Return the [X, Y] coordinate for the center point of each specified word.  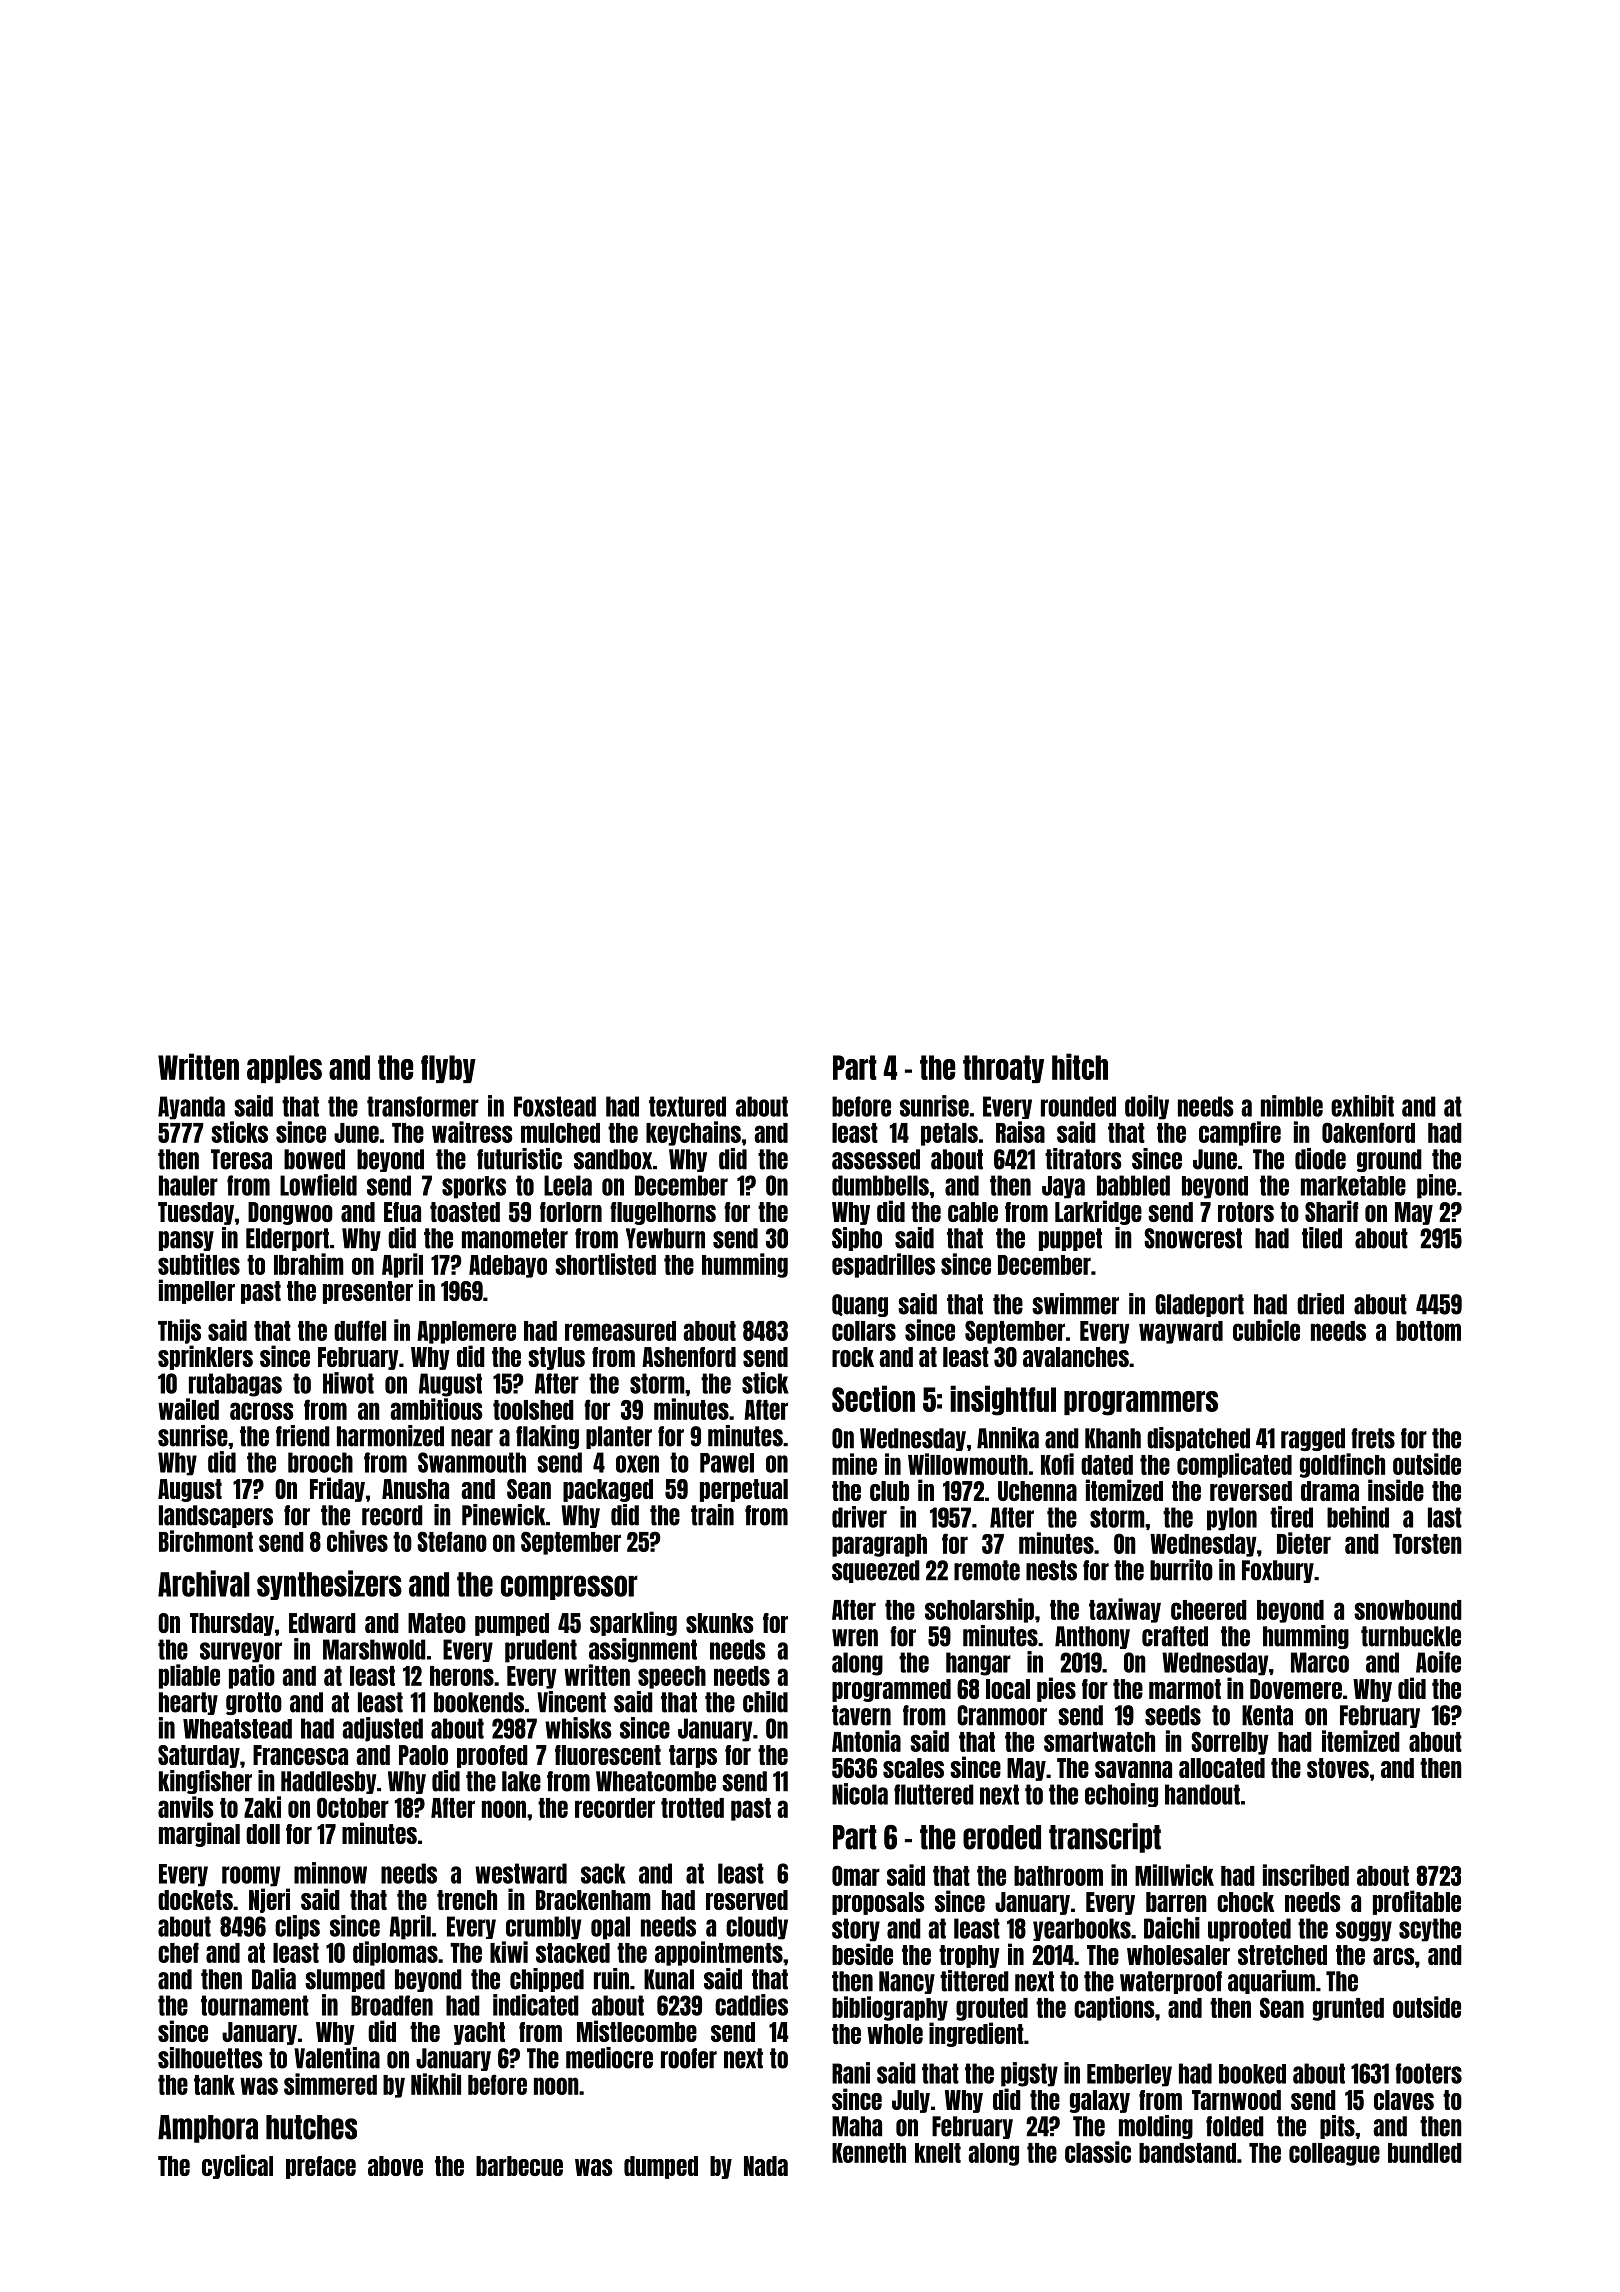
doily [1147, 1107]
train [712, 1515]
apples [284, 1069]
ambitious [436, 1409]
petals [949, 1134]
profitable [1417, 1902]
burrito [1181, 1570]
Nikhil [436, 2084]
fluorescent [608, 1755]
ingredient [976, 2034]
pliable [189, 1676]
